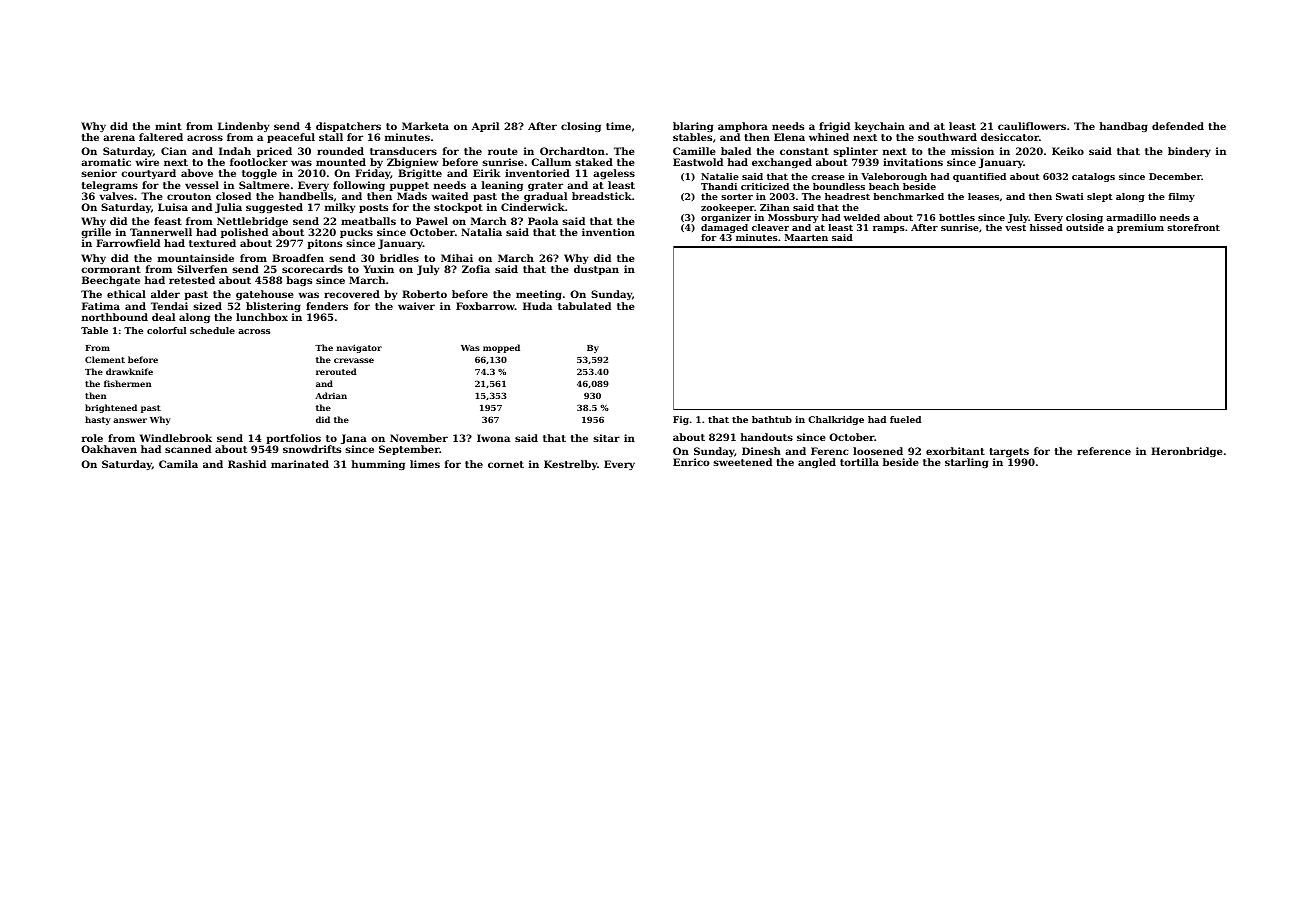 The height and width of the image is (924, 1308). What do you see at coordinates (168, 126) in the image?
I see `mint` at bounding box center [168, 126].
